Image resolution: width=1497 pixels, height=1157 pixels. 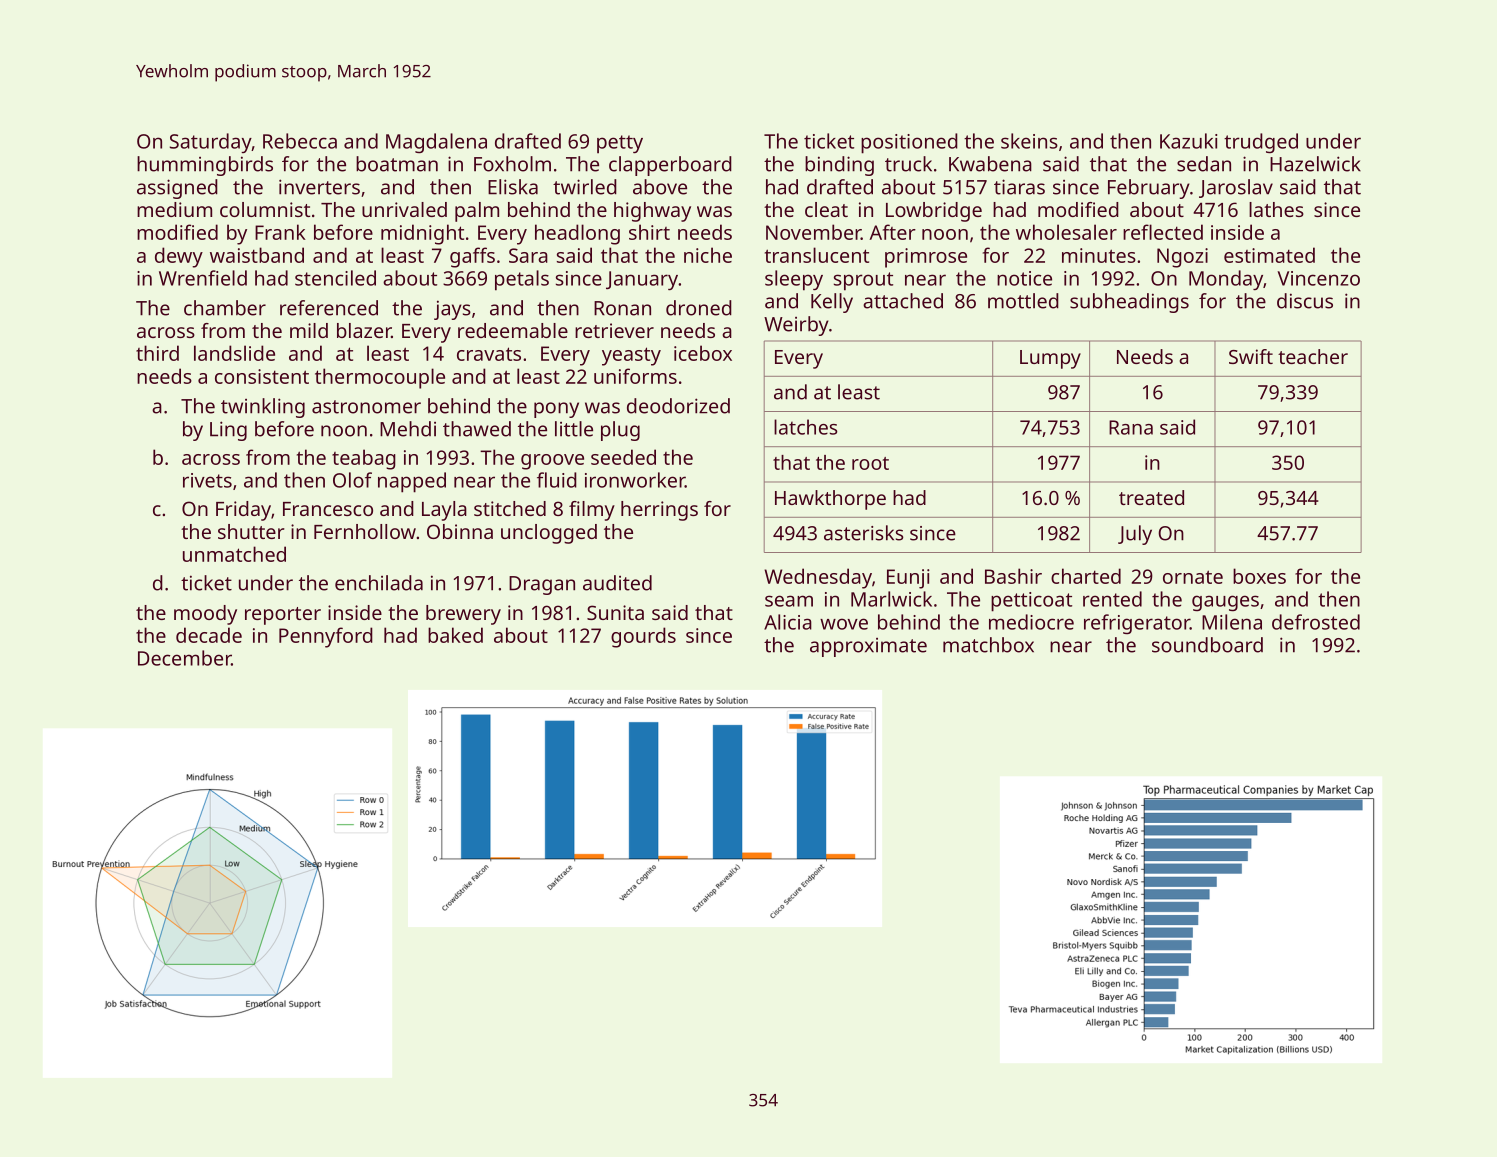 I want to click on moody, so click(x=205, y=615).
